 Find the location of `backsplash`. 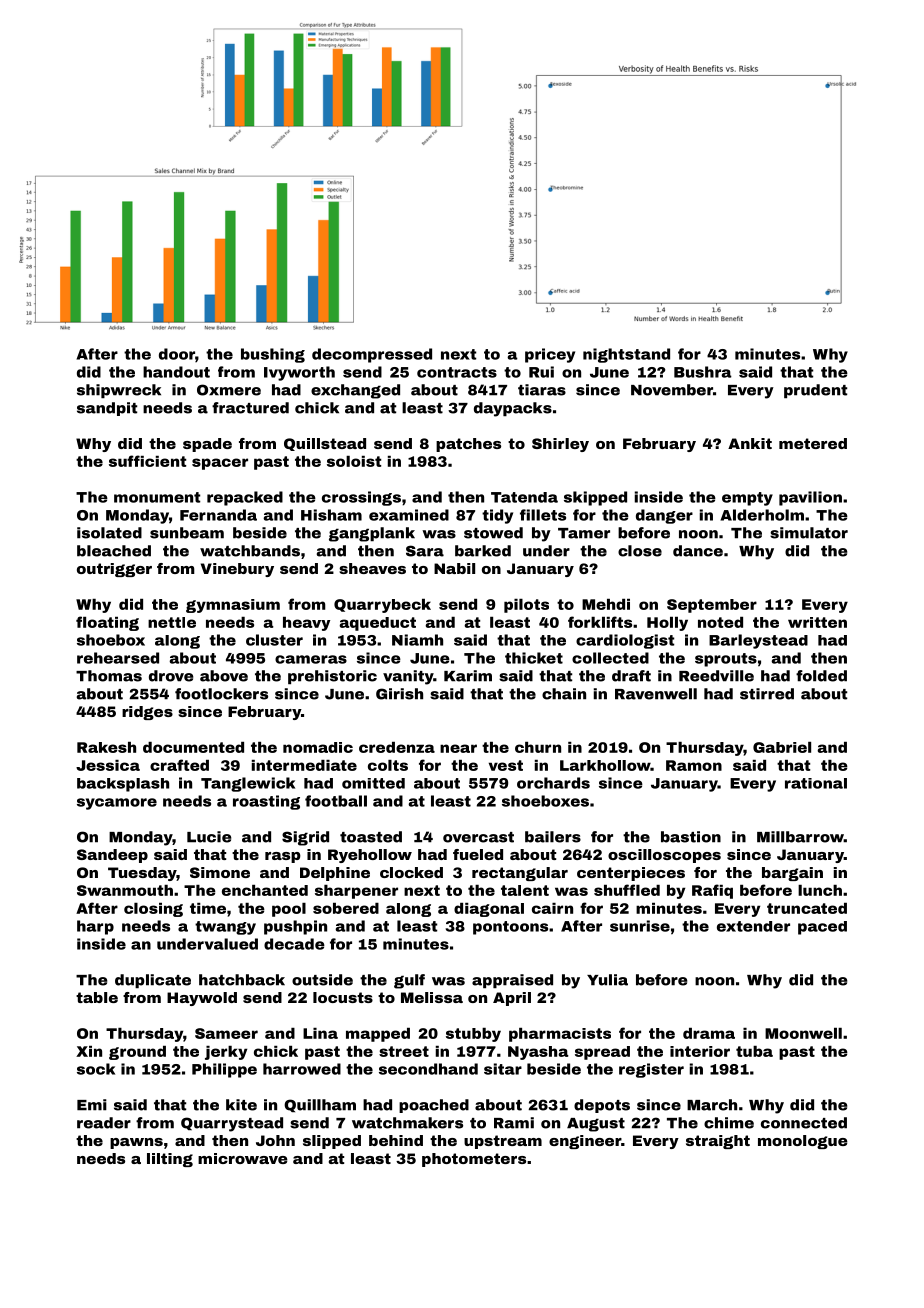

backsplash is located at coordinates (123, 785).
